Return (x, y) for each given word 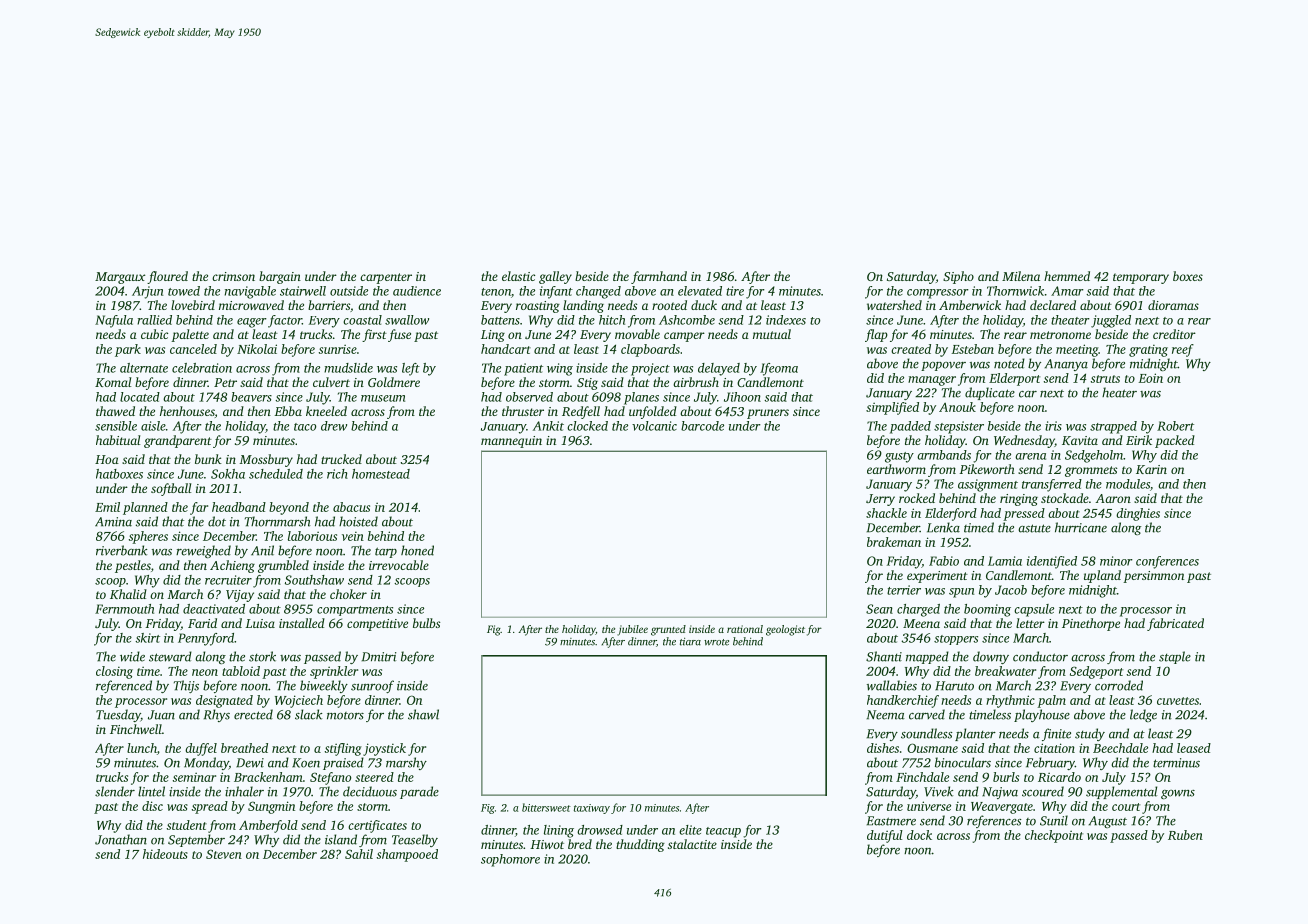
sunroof (372, 686)
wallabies (892, 685)
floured (167, 277)
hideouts (165, 854)
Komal (113, 382)
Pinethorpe (1091, 624)
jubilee (632, 630)
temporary (1141, 278)
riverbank (121, 550)
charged (918, 610)
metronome (1060, 335)
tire (735, 291)
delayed (719, 369)
